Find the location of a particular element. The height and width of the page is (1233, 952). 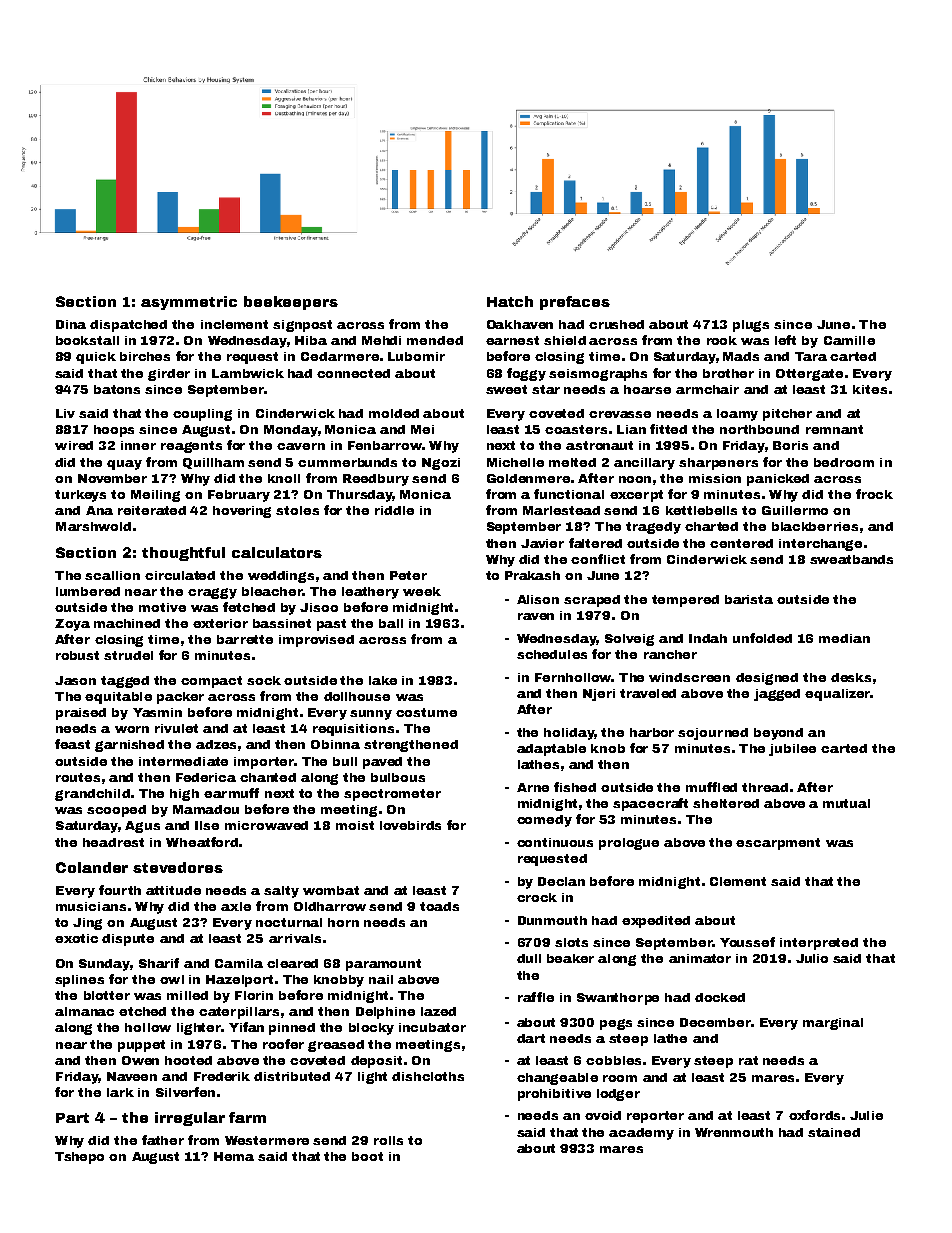

Hatch is located at coordinates (510, 301).
